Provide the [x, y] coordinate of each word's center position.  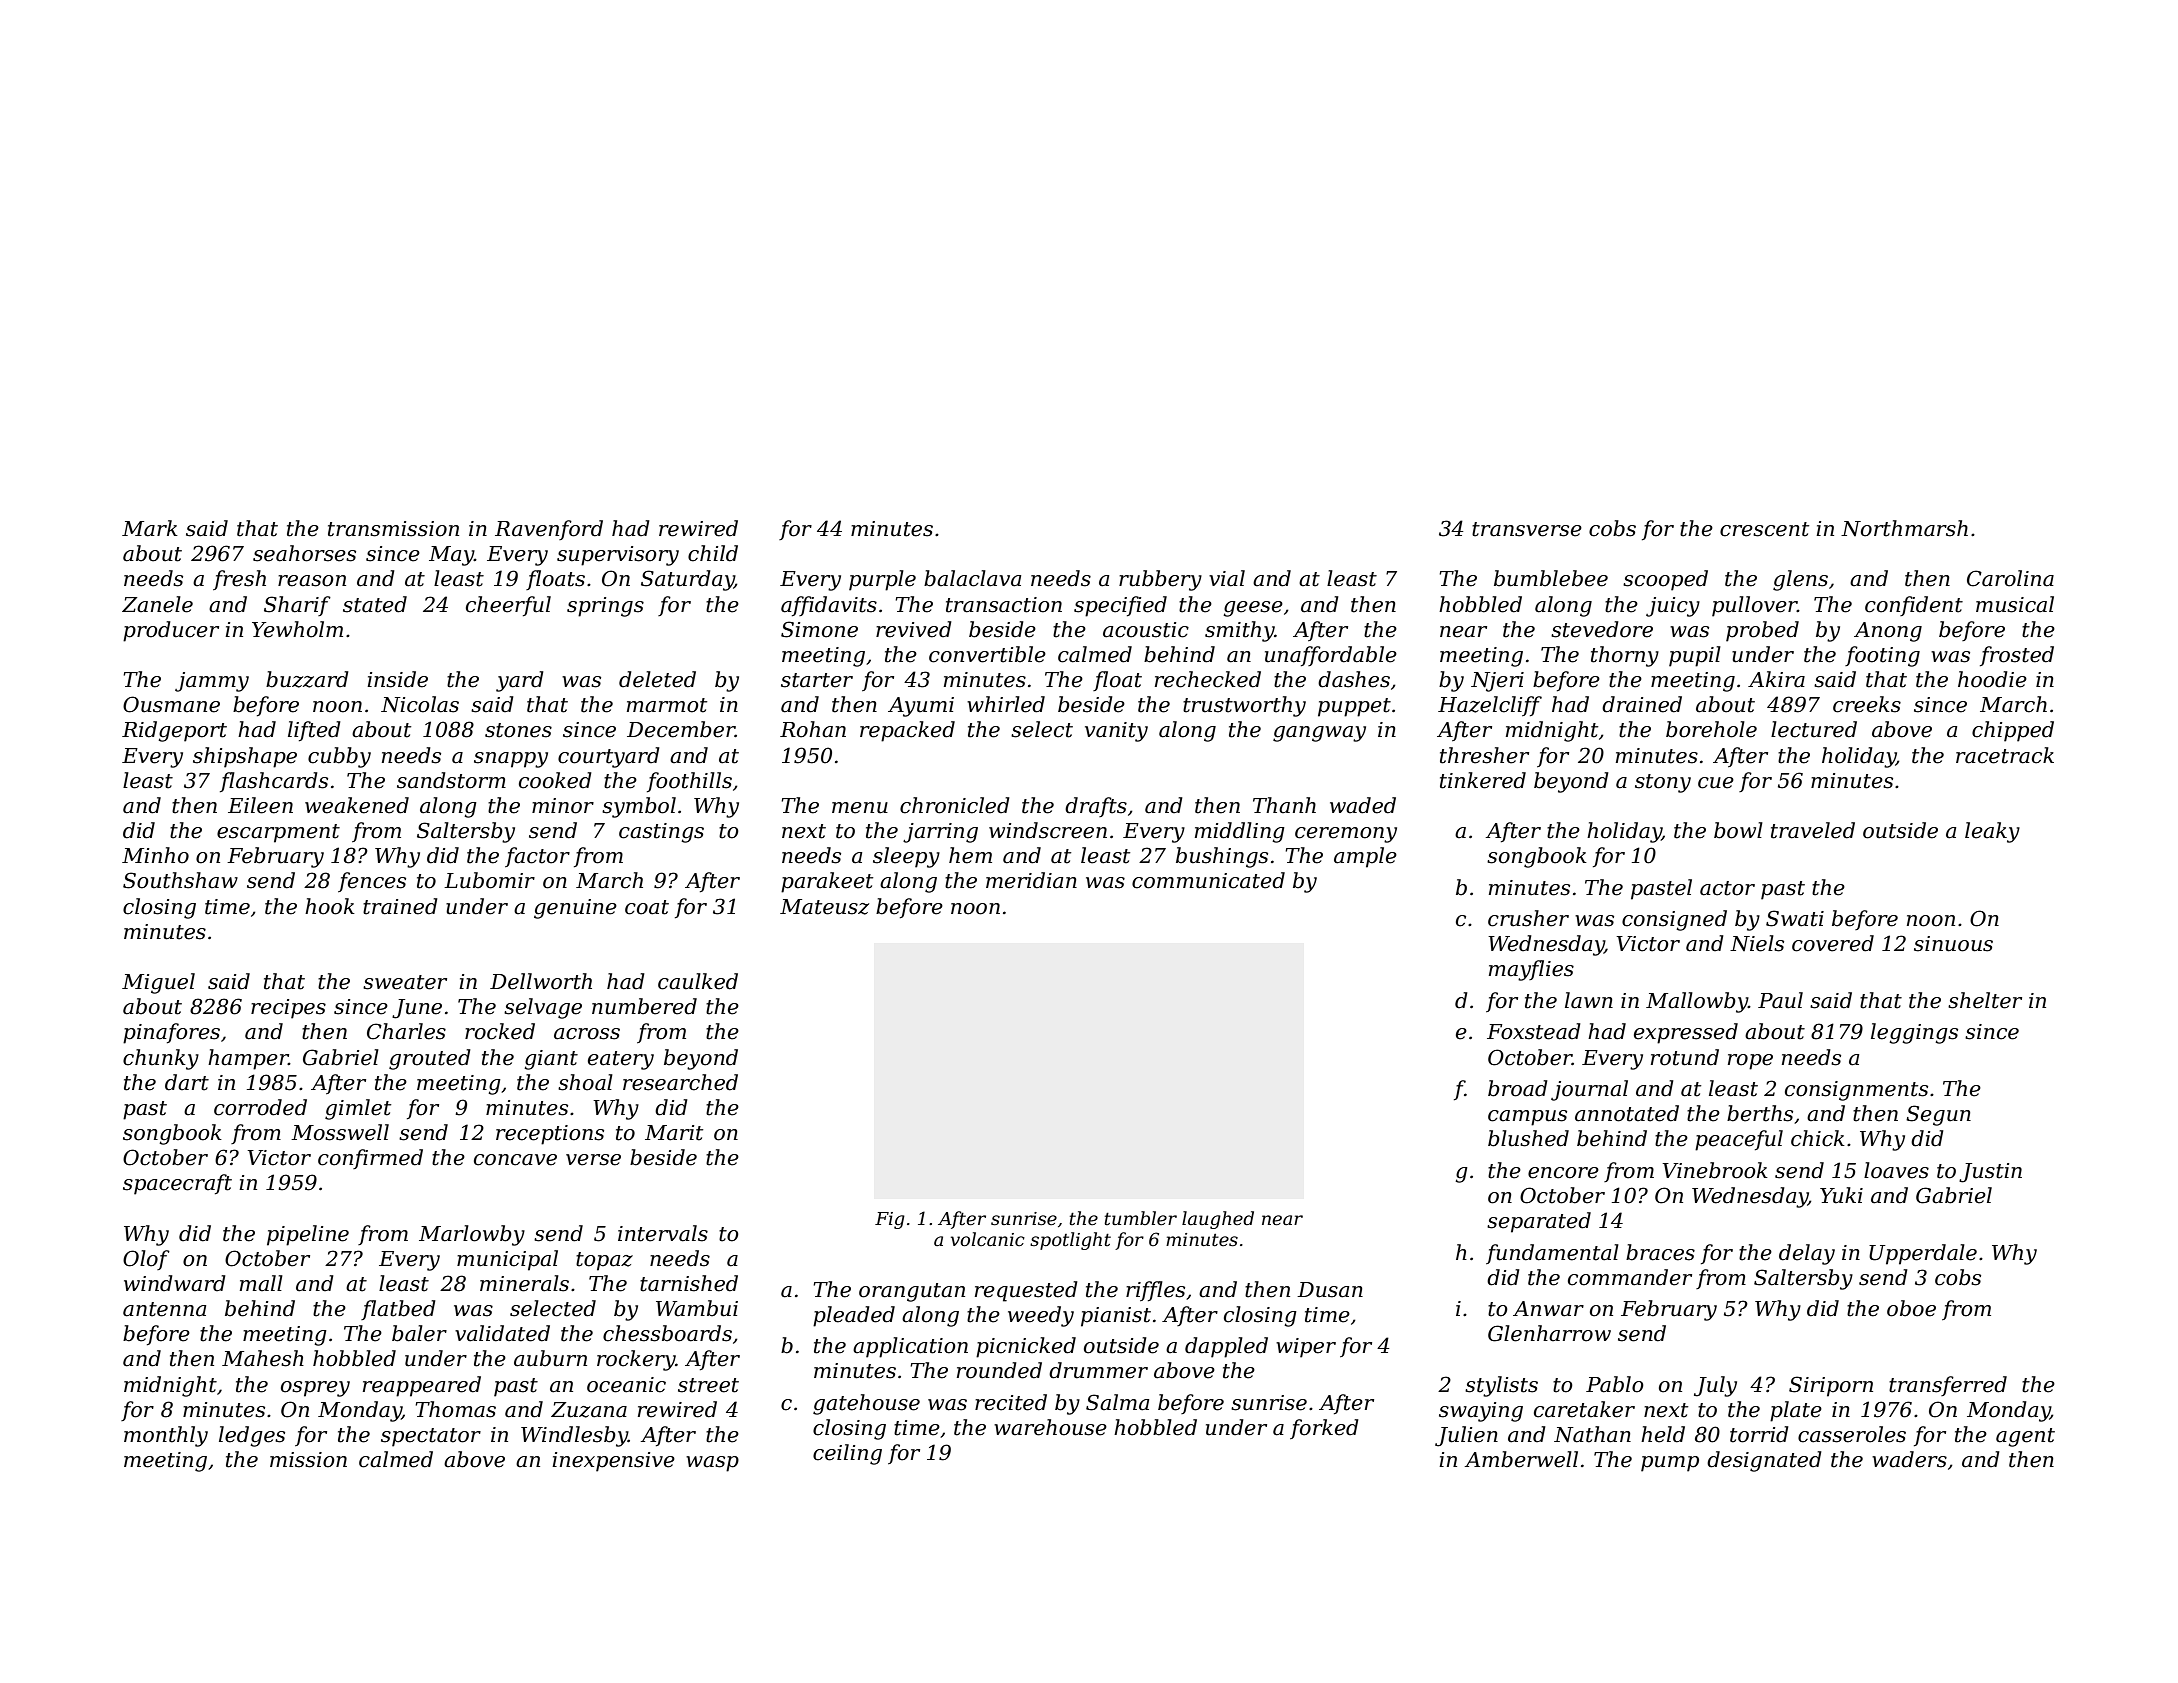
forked [1324, 1429]
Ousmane [171, 704]
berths [1760, 1113]
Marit [674, 1133]
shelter [1985, 1000]
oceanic [626, 1385]
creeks [1867, 704]
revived [914, 629]
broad [1518, 1088]
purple [882, 580]
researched [680, 1082]
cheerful [508, 606]
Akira [1776, 679]
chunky [161, 1059]
